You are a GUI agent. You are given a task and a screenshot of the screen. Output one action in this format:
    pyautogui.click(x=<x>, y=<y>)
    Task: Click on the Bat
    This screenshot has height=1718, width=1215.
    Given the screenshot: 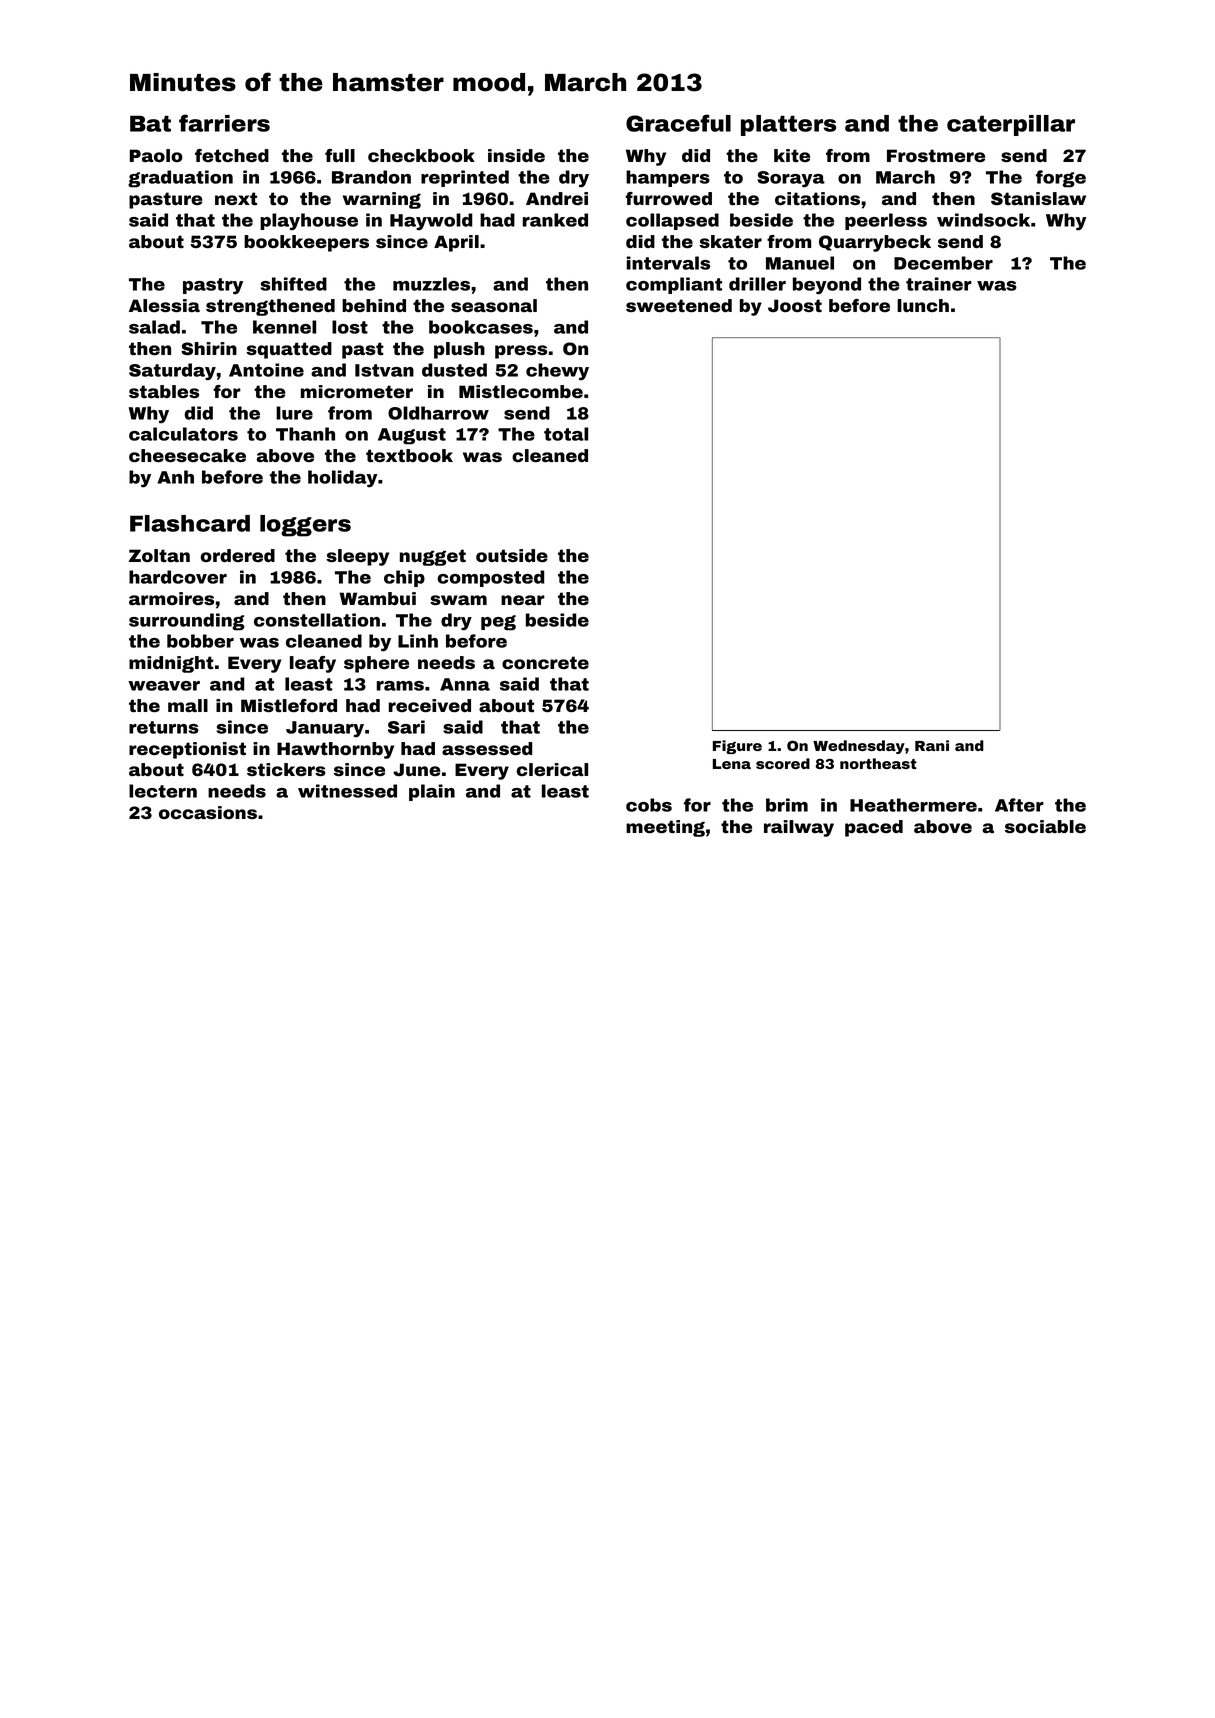 What is the action you would take?
    pyautogui.click(x=150, y=123)
